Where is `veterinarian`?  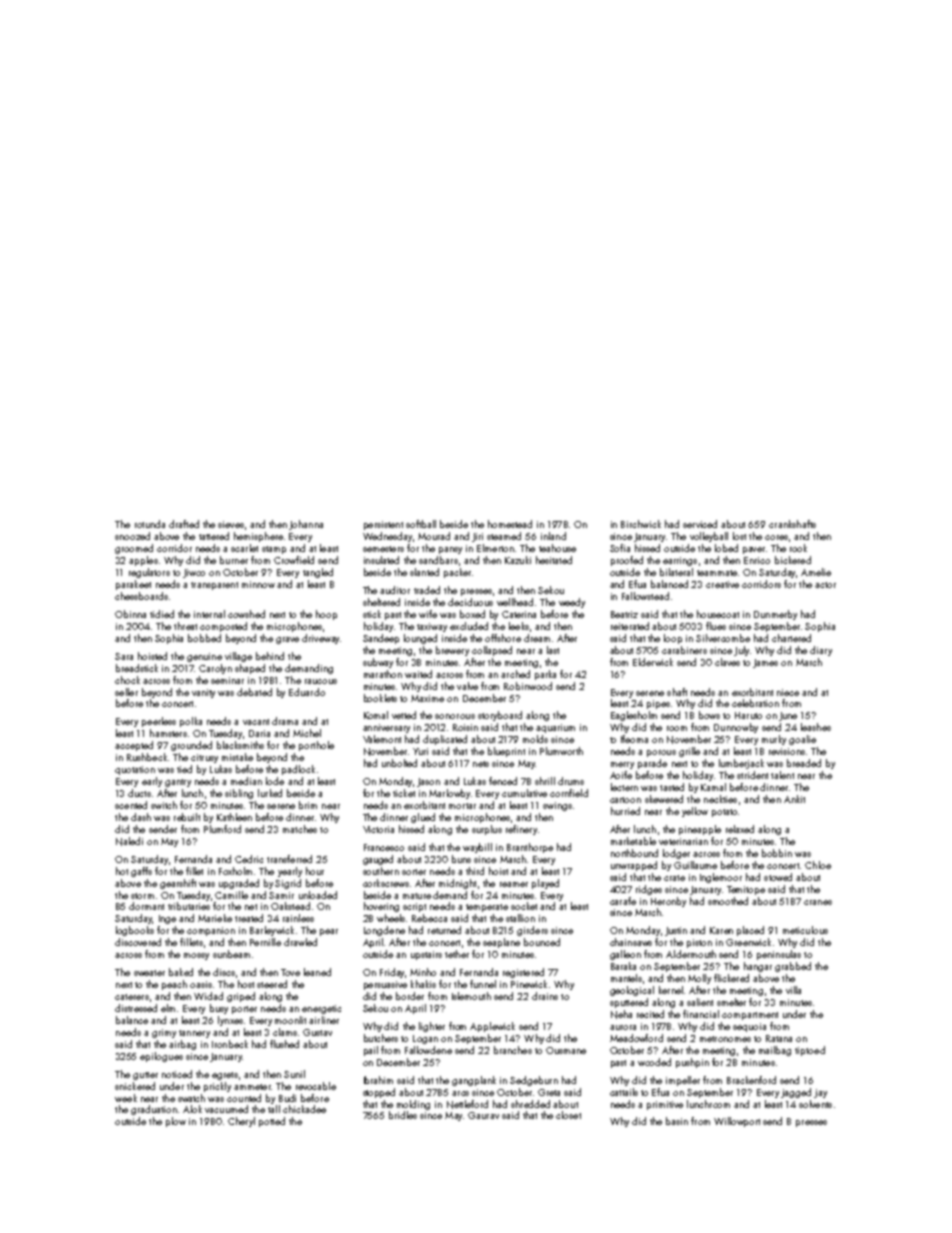 veterinarian is located at coordinates (683, 841).
